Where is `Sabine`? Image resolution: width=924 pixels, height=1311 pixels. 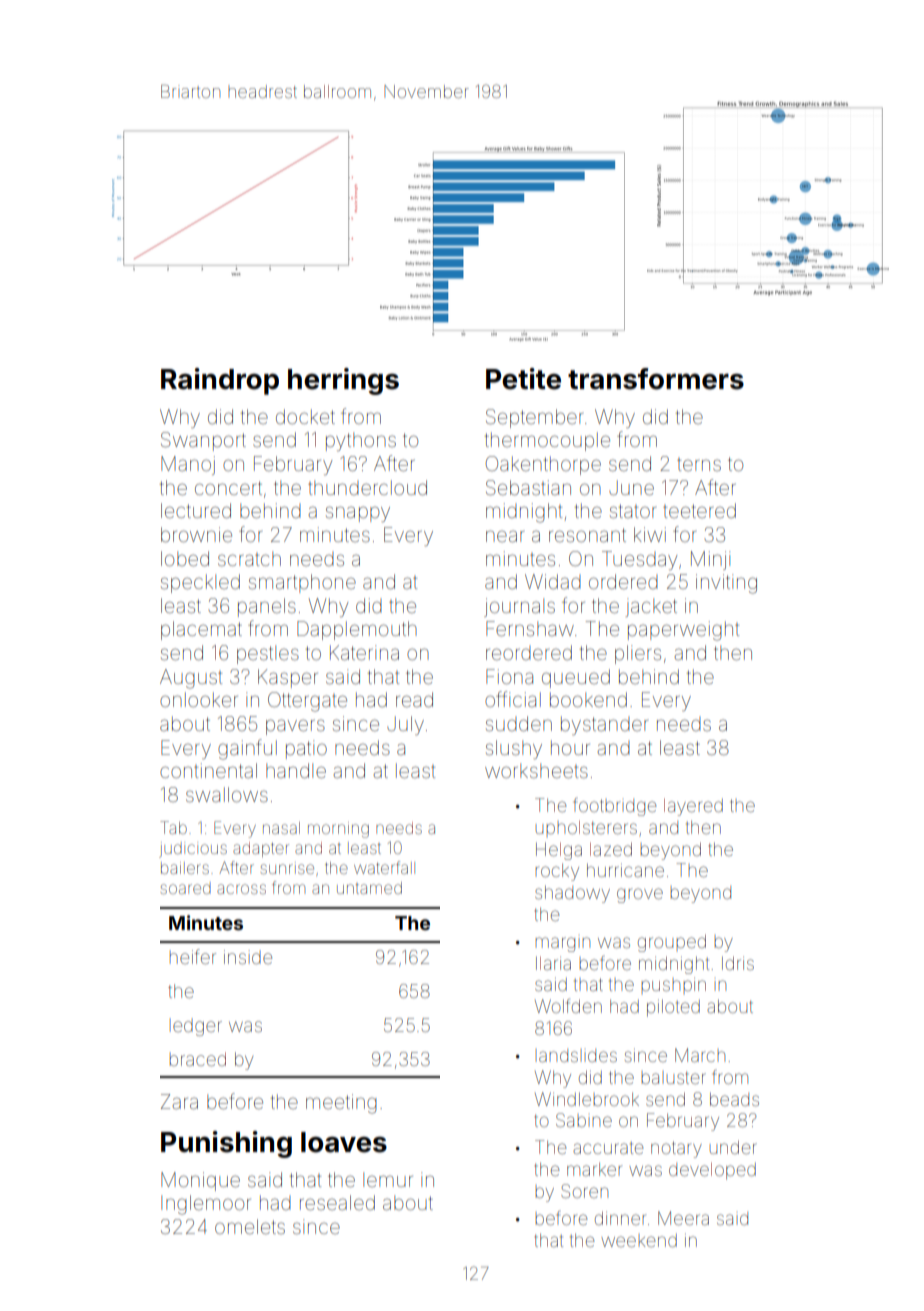 Sabine is located at coordinates (584, 1120).
